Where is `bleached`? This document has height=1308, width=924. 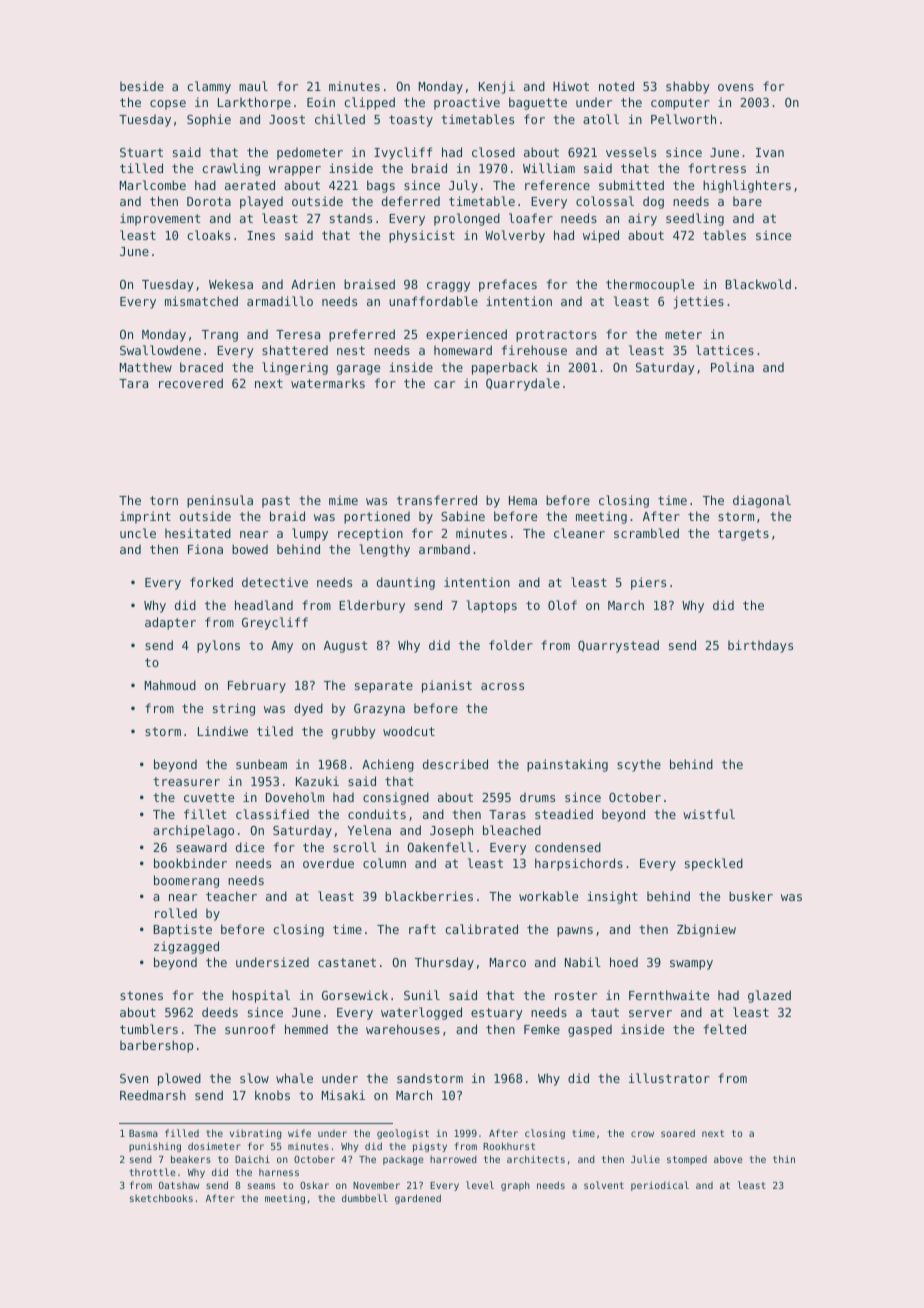
bleached is located at coordinates (512, 830).
